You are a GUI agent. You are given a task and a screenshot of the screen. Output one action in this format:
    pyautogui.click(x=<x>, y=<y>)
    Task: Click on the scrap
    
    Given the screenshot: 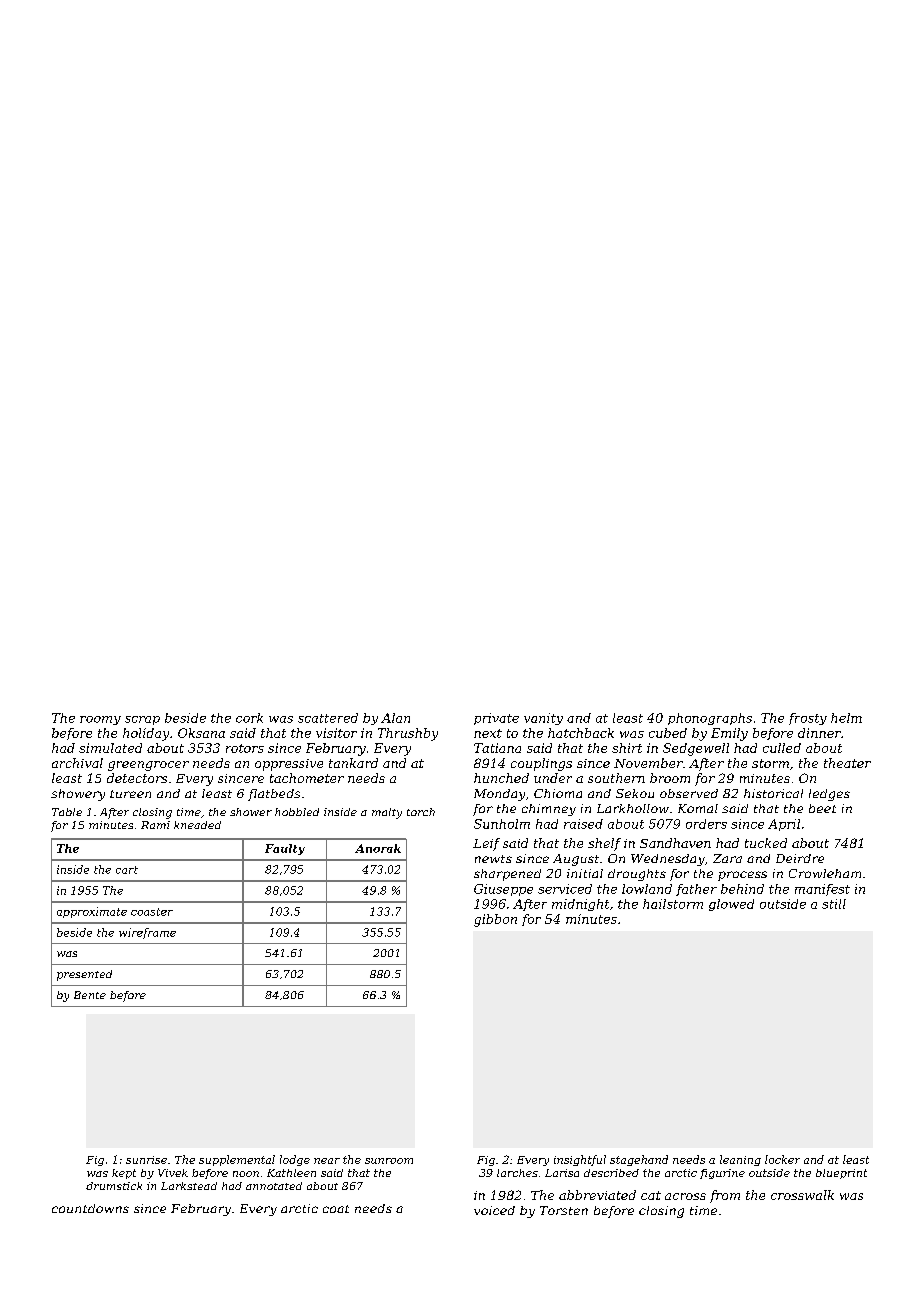 What is the action you would take?
    pyautogui.click(x=142, y=720)
